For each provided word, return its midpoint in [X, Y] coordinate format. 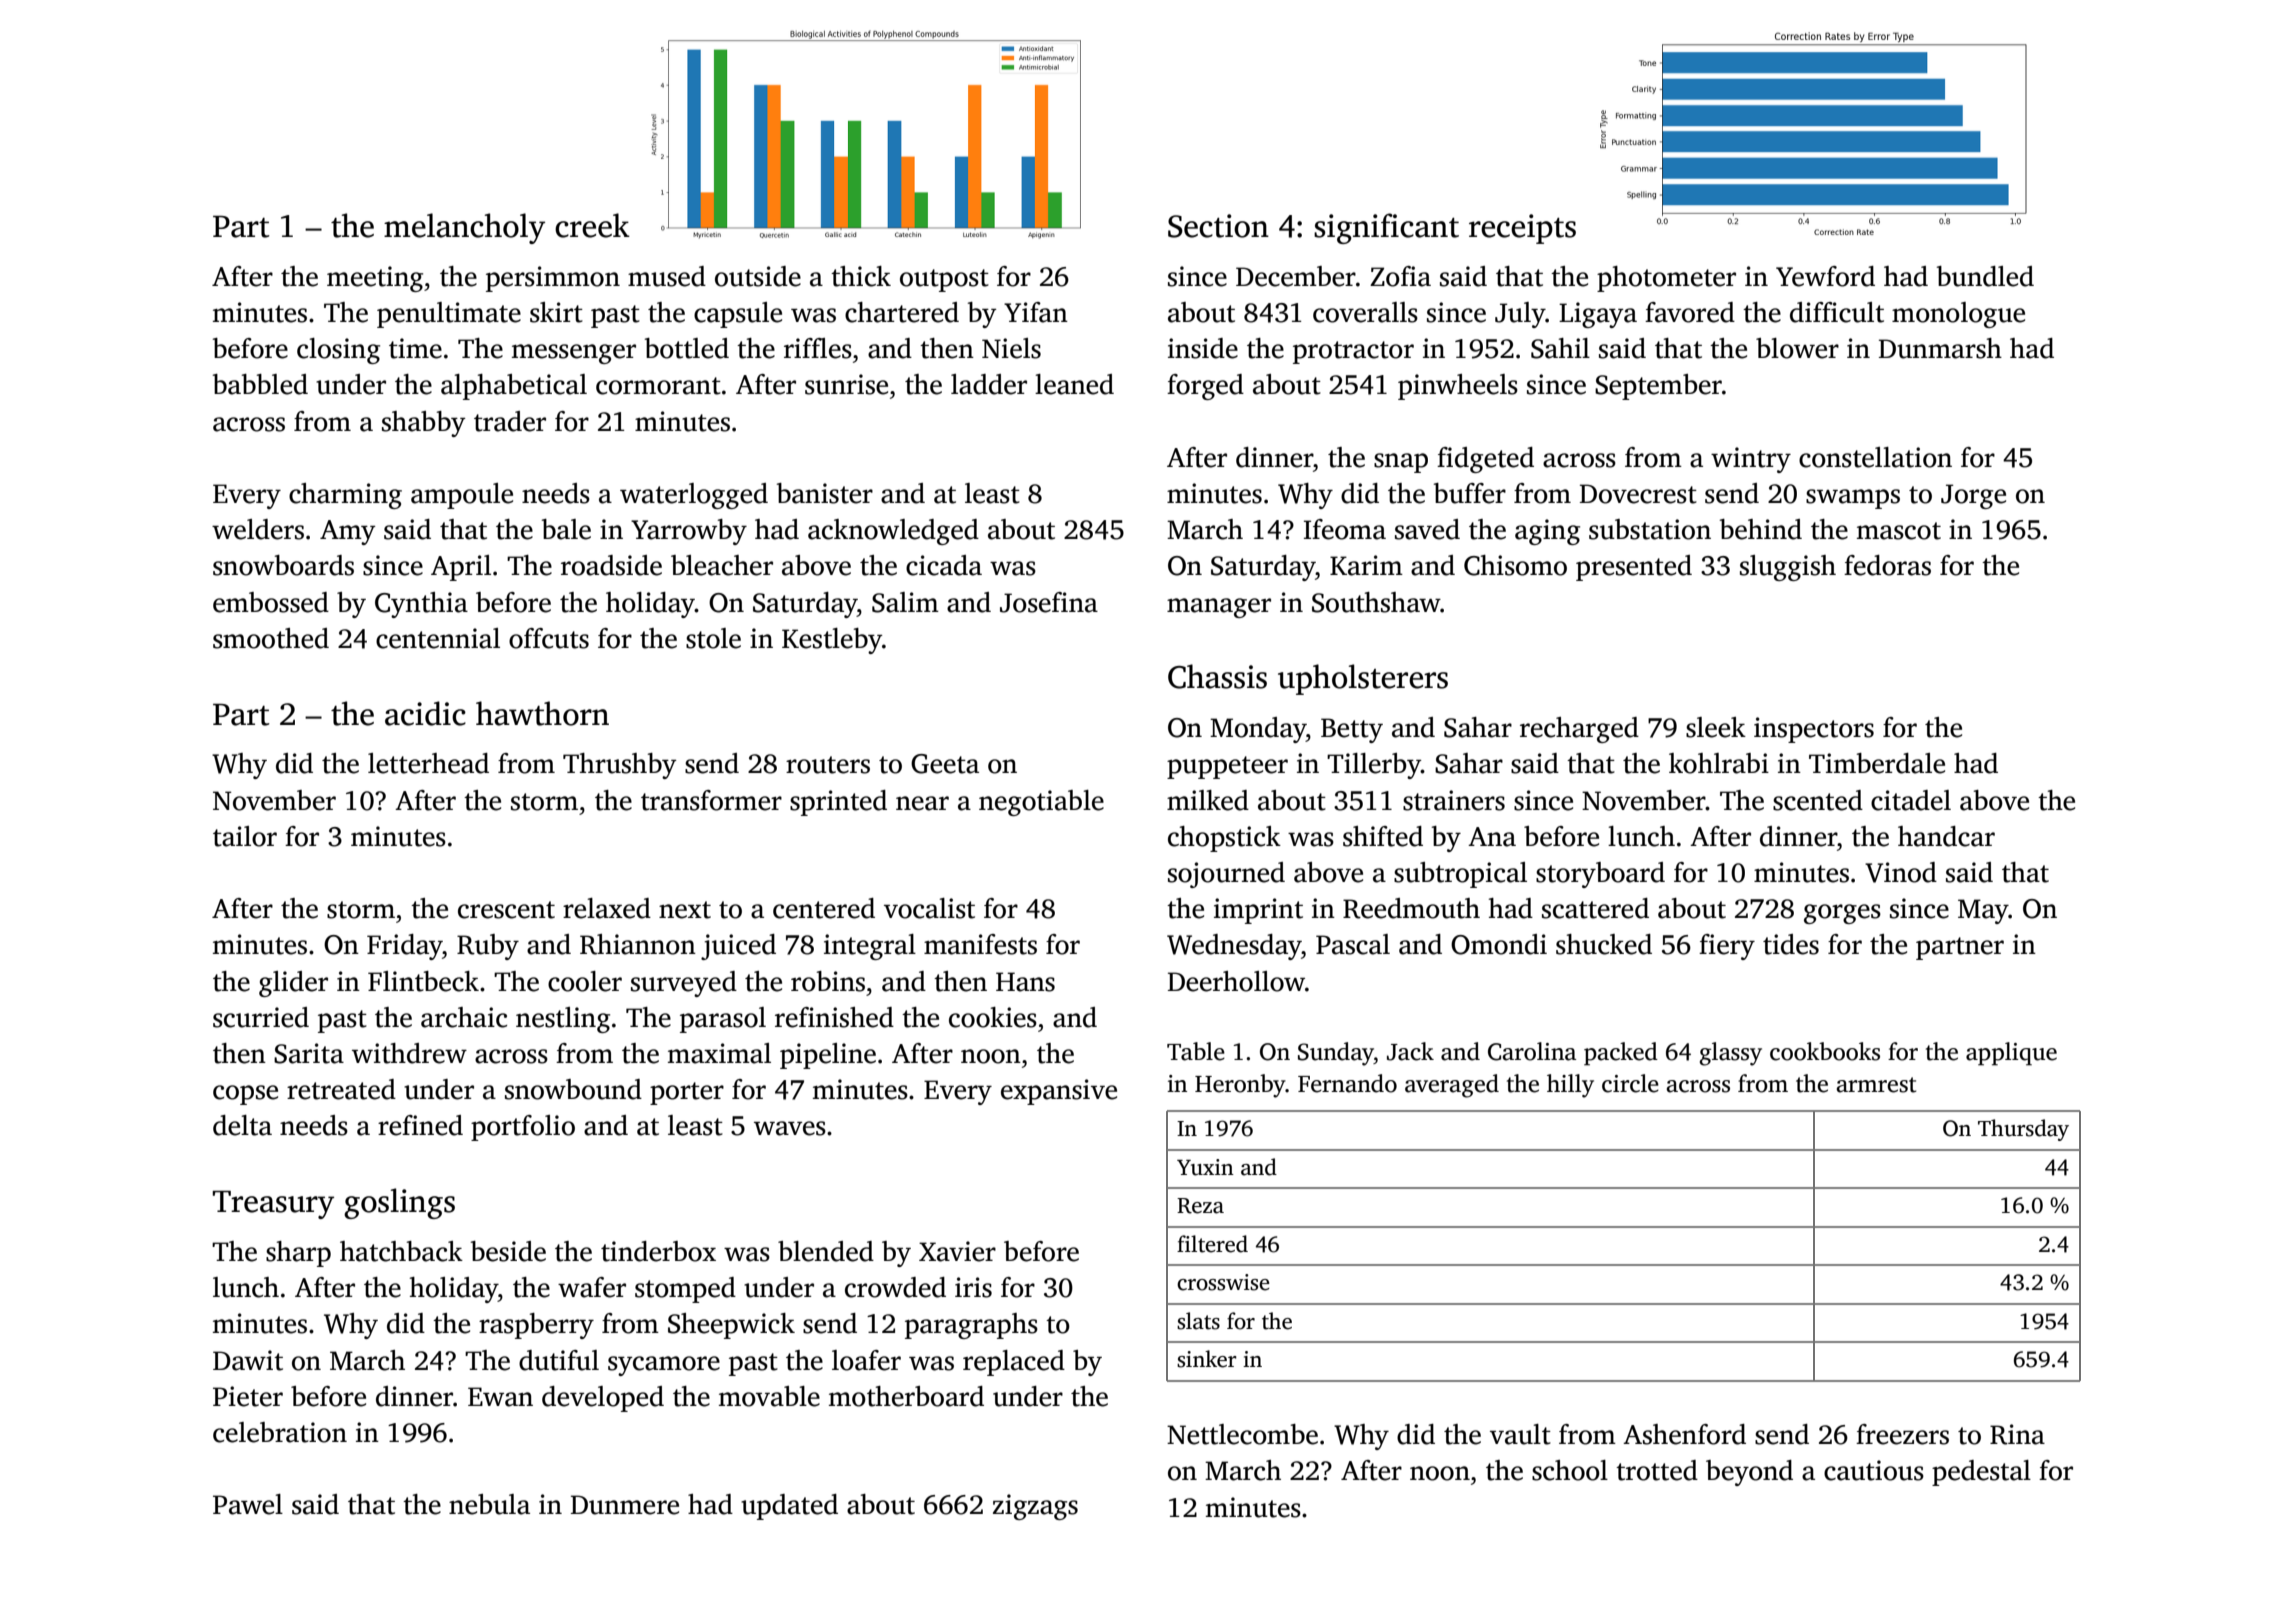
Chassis [1217, 676]
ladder [989, 384]
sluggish [1788, 568]
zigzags [1035, 1507]
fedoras [1887, 565]
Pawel [248, 1504]
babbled [260, 384]
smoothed [271, 638]
